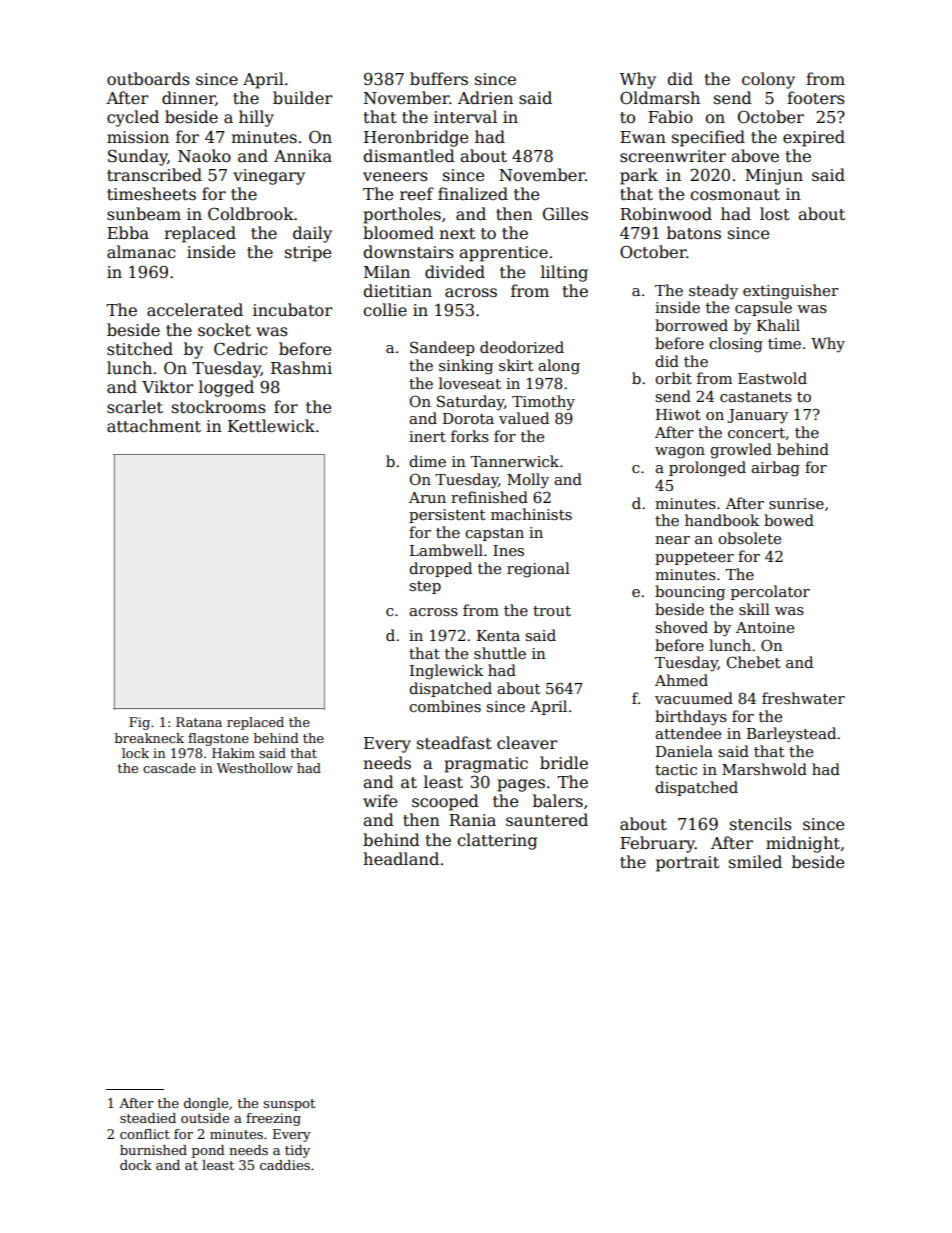  I want to click on tidy, so click(297, 1151).
